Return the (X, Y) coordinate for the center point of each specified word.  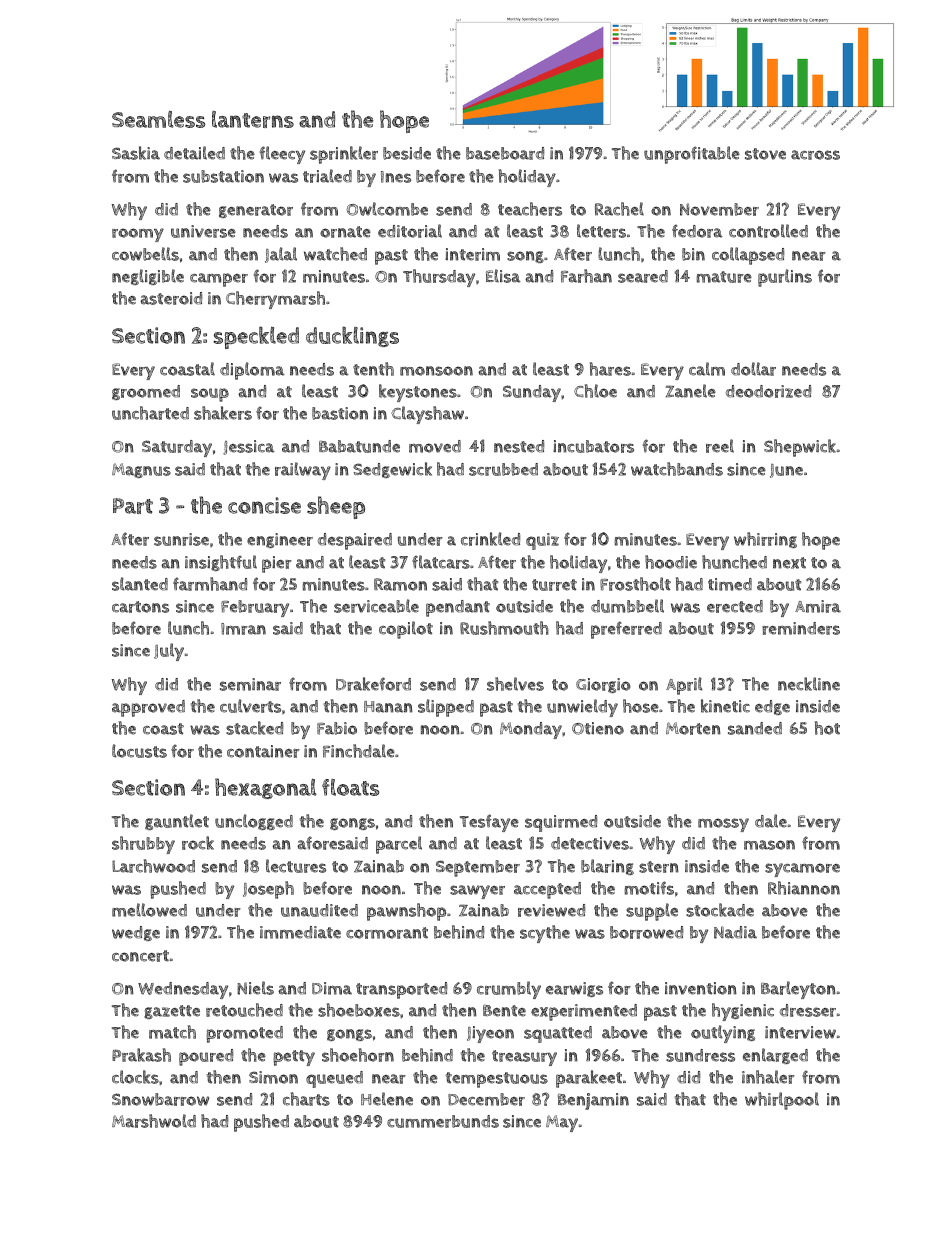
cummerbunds (443, 1121)
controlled (768, 231)
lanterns (253, 119)
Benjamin (593, 1101)
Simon (273, 1077)
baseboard (505, 153)
